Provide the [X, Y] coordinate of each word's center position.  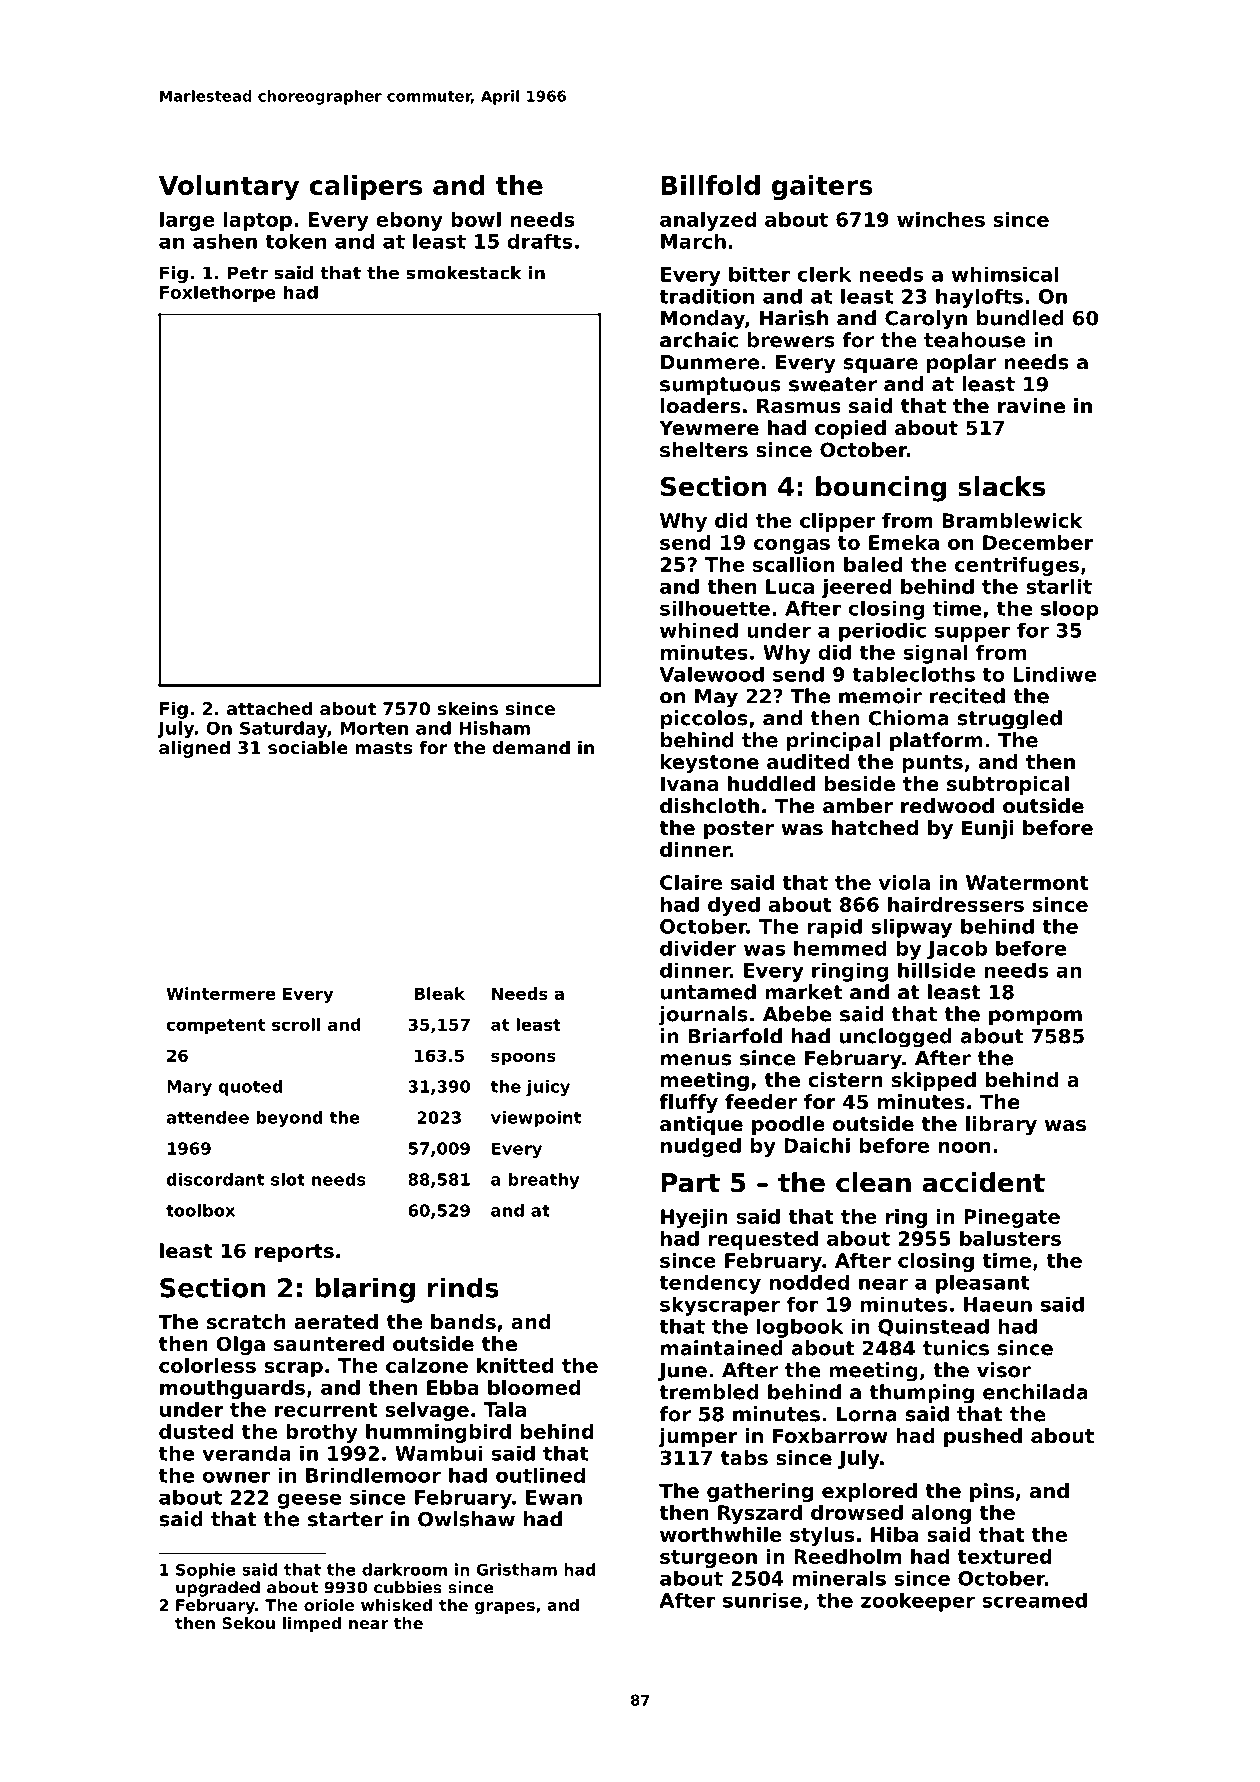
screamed [1034, 1600]
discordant [215, 1179]
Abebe [797, 1014]
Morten [374, 728]
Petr [248, 273]
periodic [882, 632]
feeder [761, 1102]
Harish [794, 318]
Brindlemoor [373, 1475]
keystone [710, 763]
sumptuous [720, 386]
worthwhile [721, 1534]
